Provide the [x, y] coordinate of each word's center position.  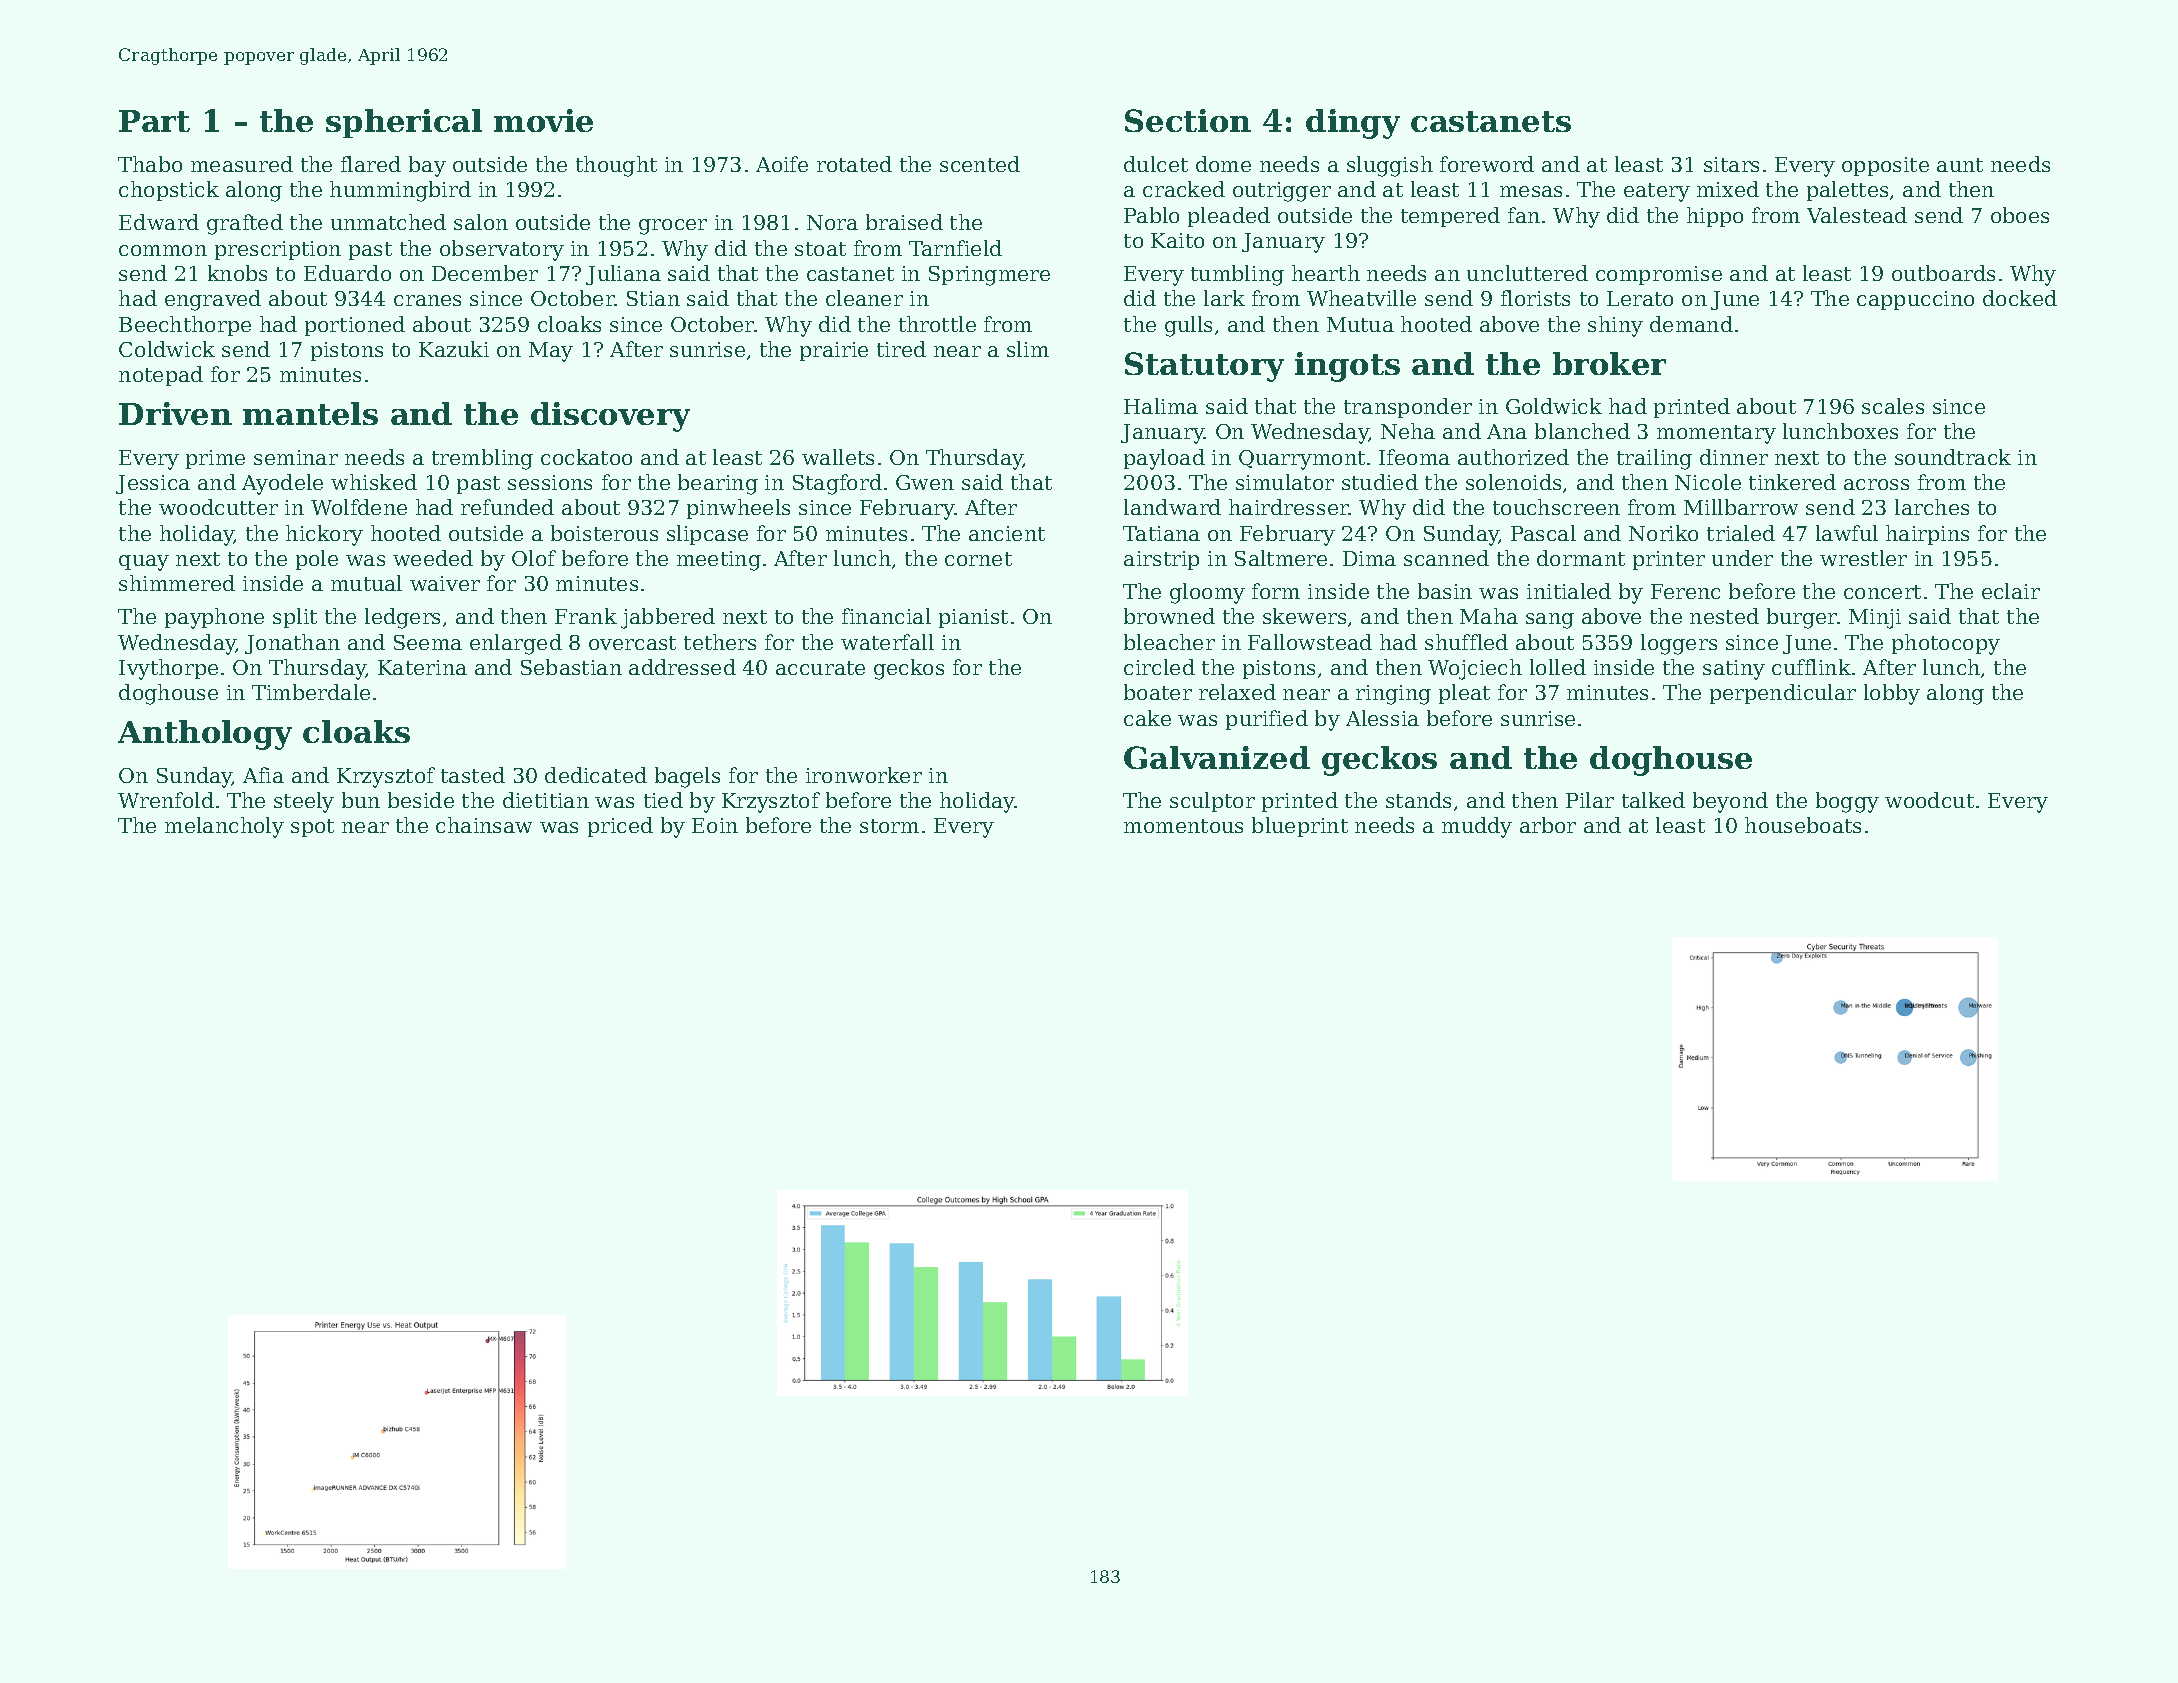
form [1276, 591]
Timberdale [311, 692]
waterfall [887, 642]
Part [154, 121]
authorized [1513, 457]
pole [317, 560]
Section [1188, 120]
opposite [1885, 166]
